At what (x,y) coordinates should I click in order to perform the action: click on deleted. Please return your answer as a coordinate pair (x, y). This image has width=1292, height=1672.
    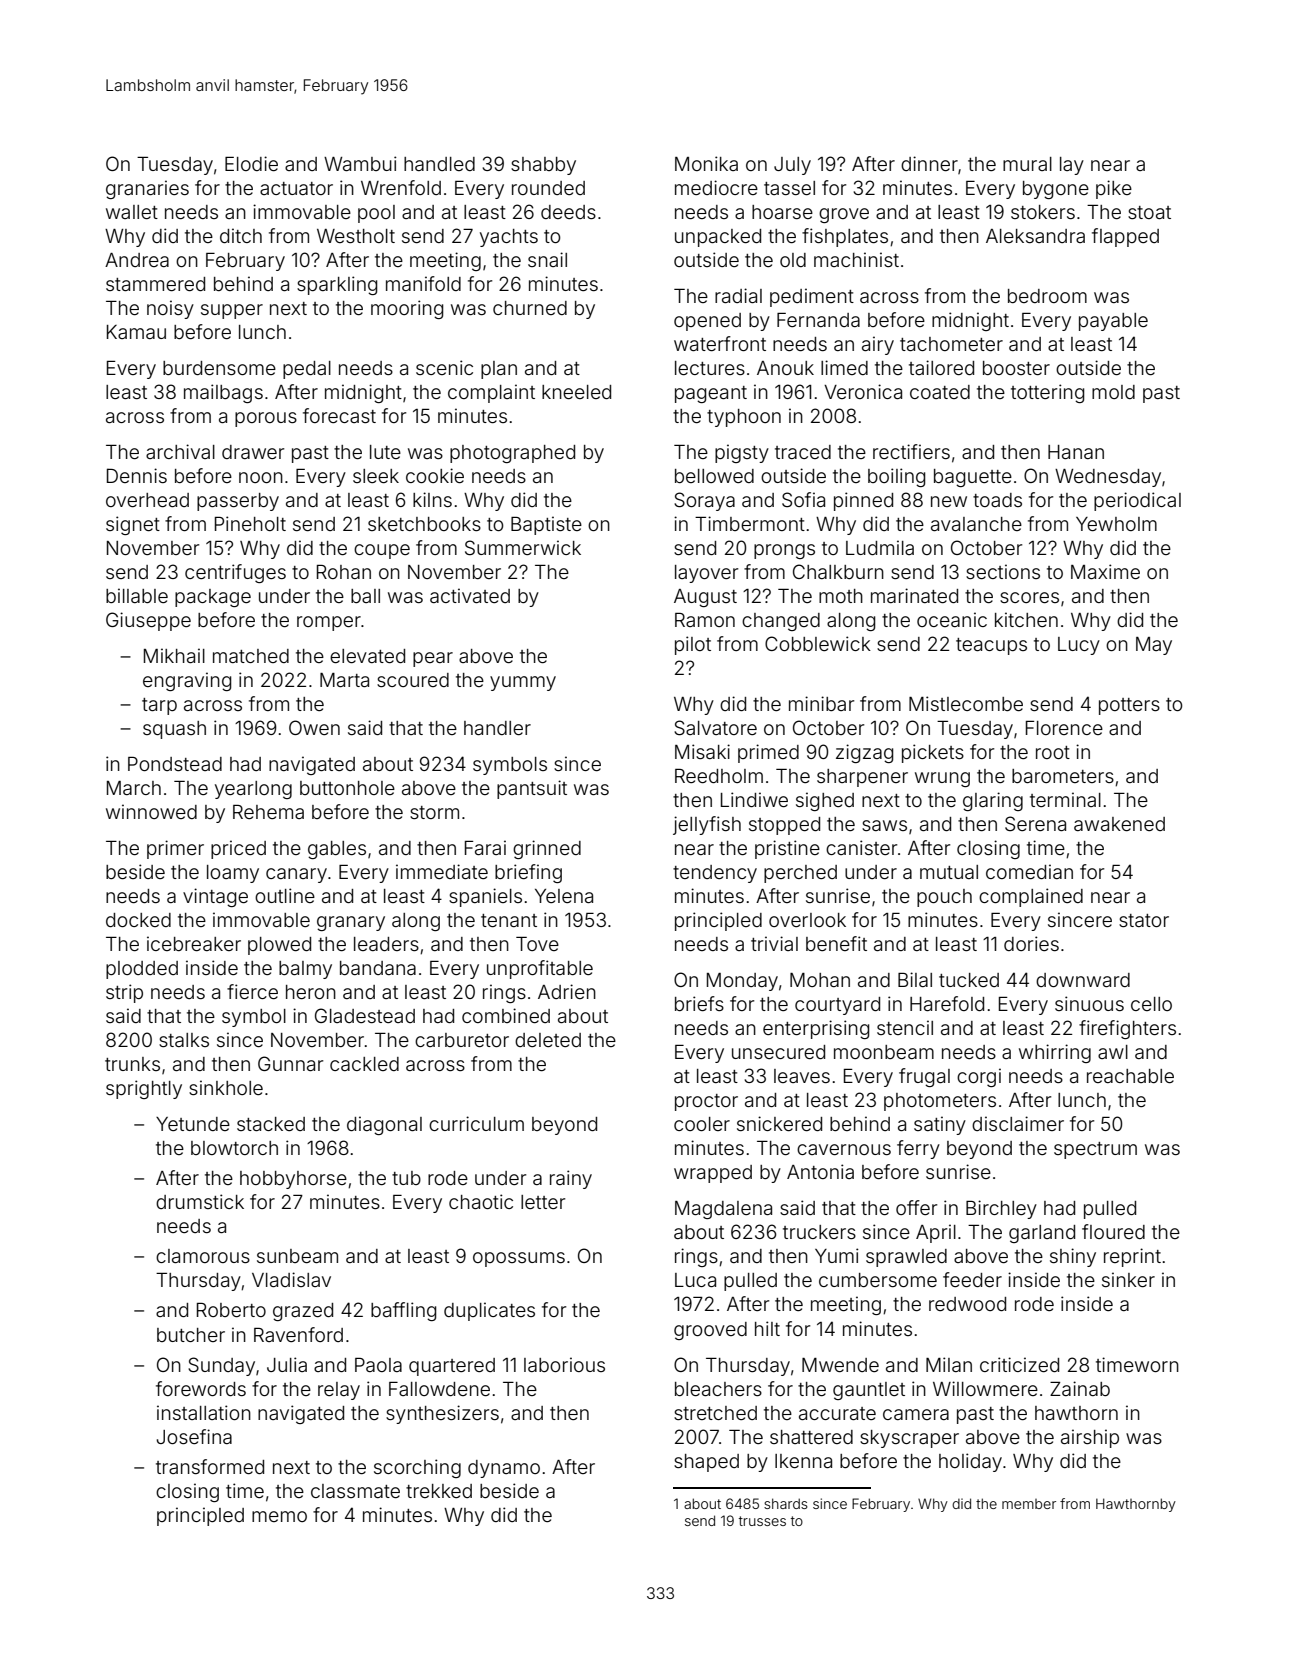
    Looking at the image, I should click on (548, 1040).
